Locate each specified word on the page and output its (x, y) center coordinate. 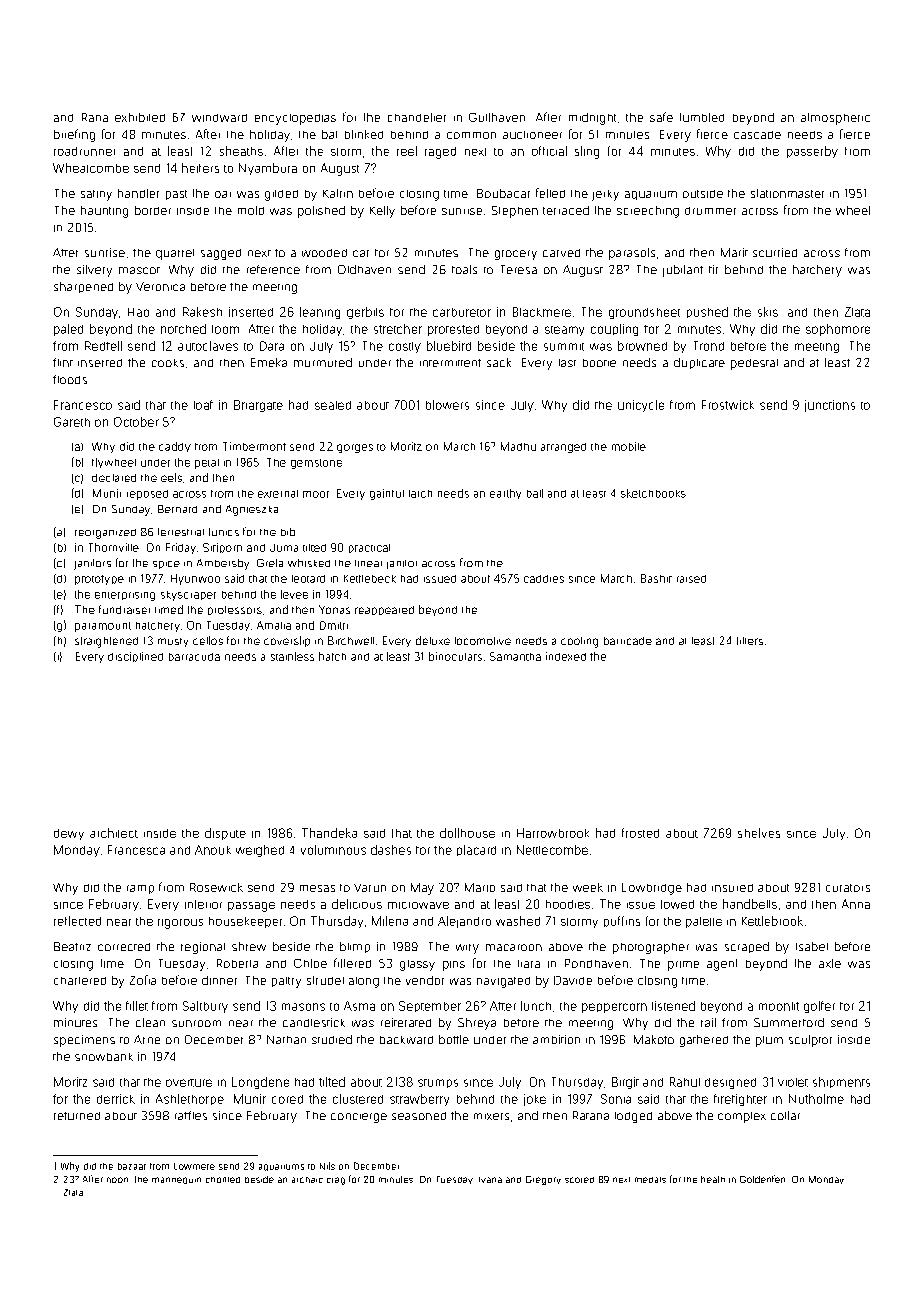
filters (750, 641)
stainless (292, 656)
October (136, 422)
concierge (359, 1118)
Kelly (382, 212)
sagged (221, 254)
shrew (249, 946)
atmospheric (835, 119)
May (422, 889)
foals (464, 269)
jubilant (683, 271)
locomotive (483, 641)
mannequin (176, 1180)
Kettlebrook (772, 921)
